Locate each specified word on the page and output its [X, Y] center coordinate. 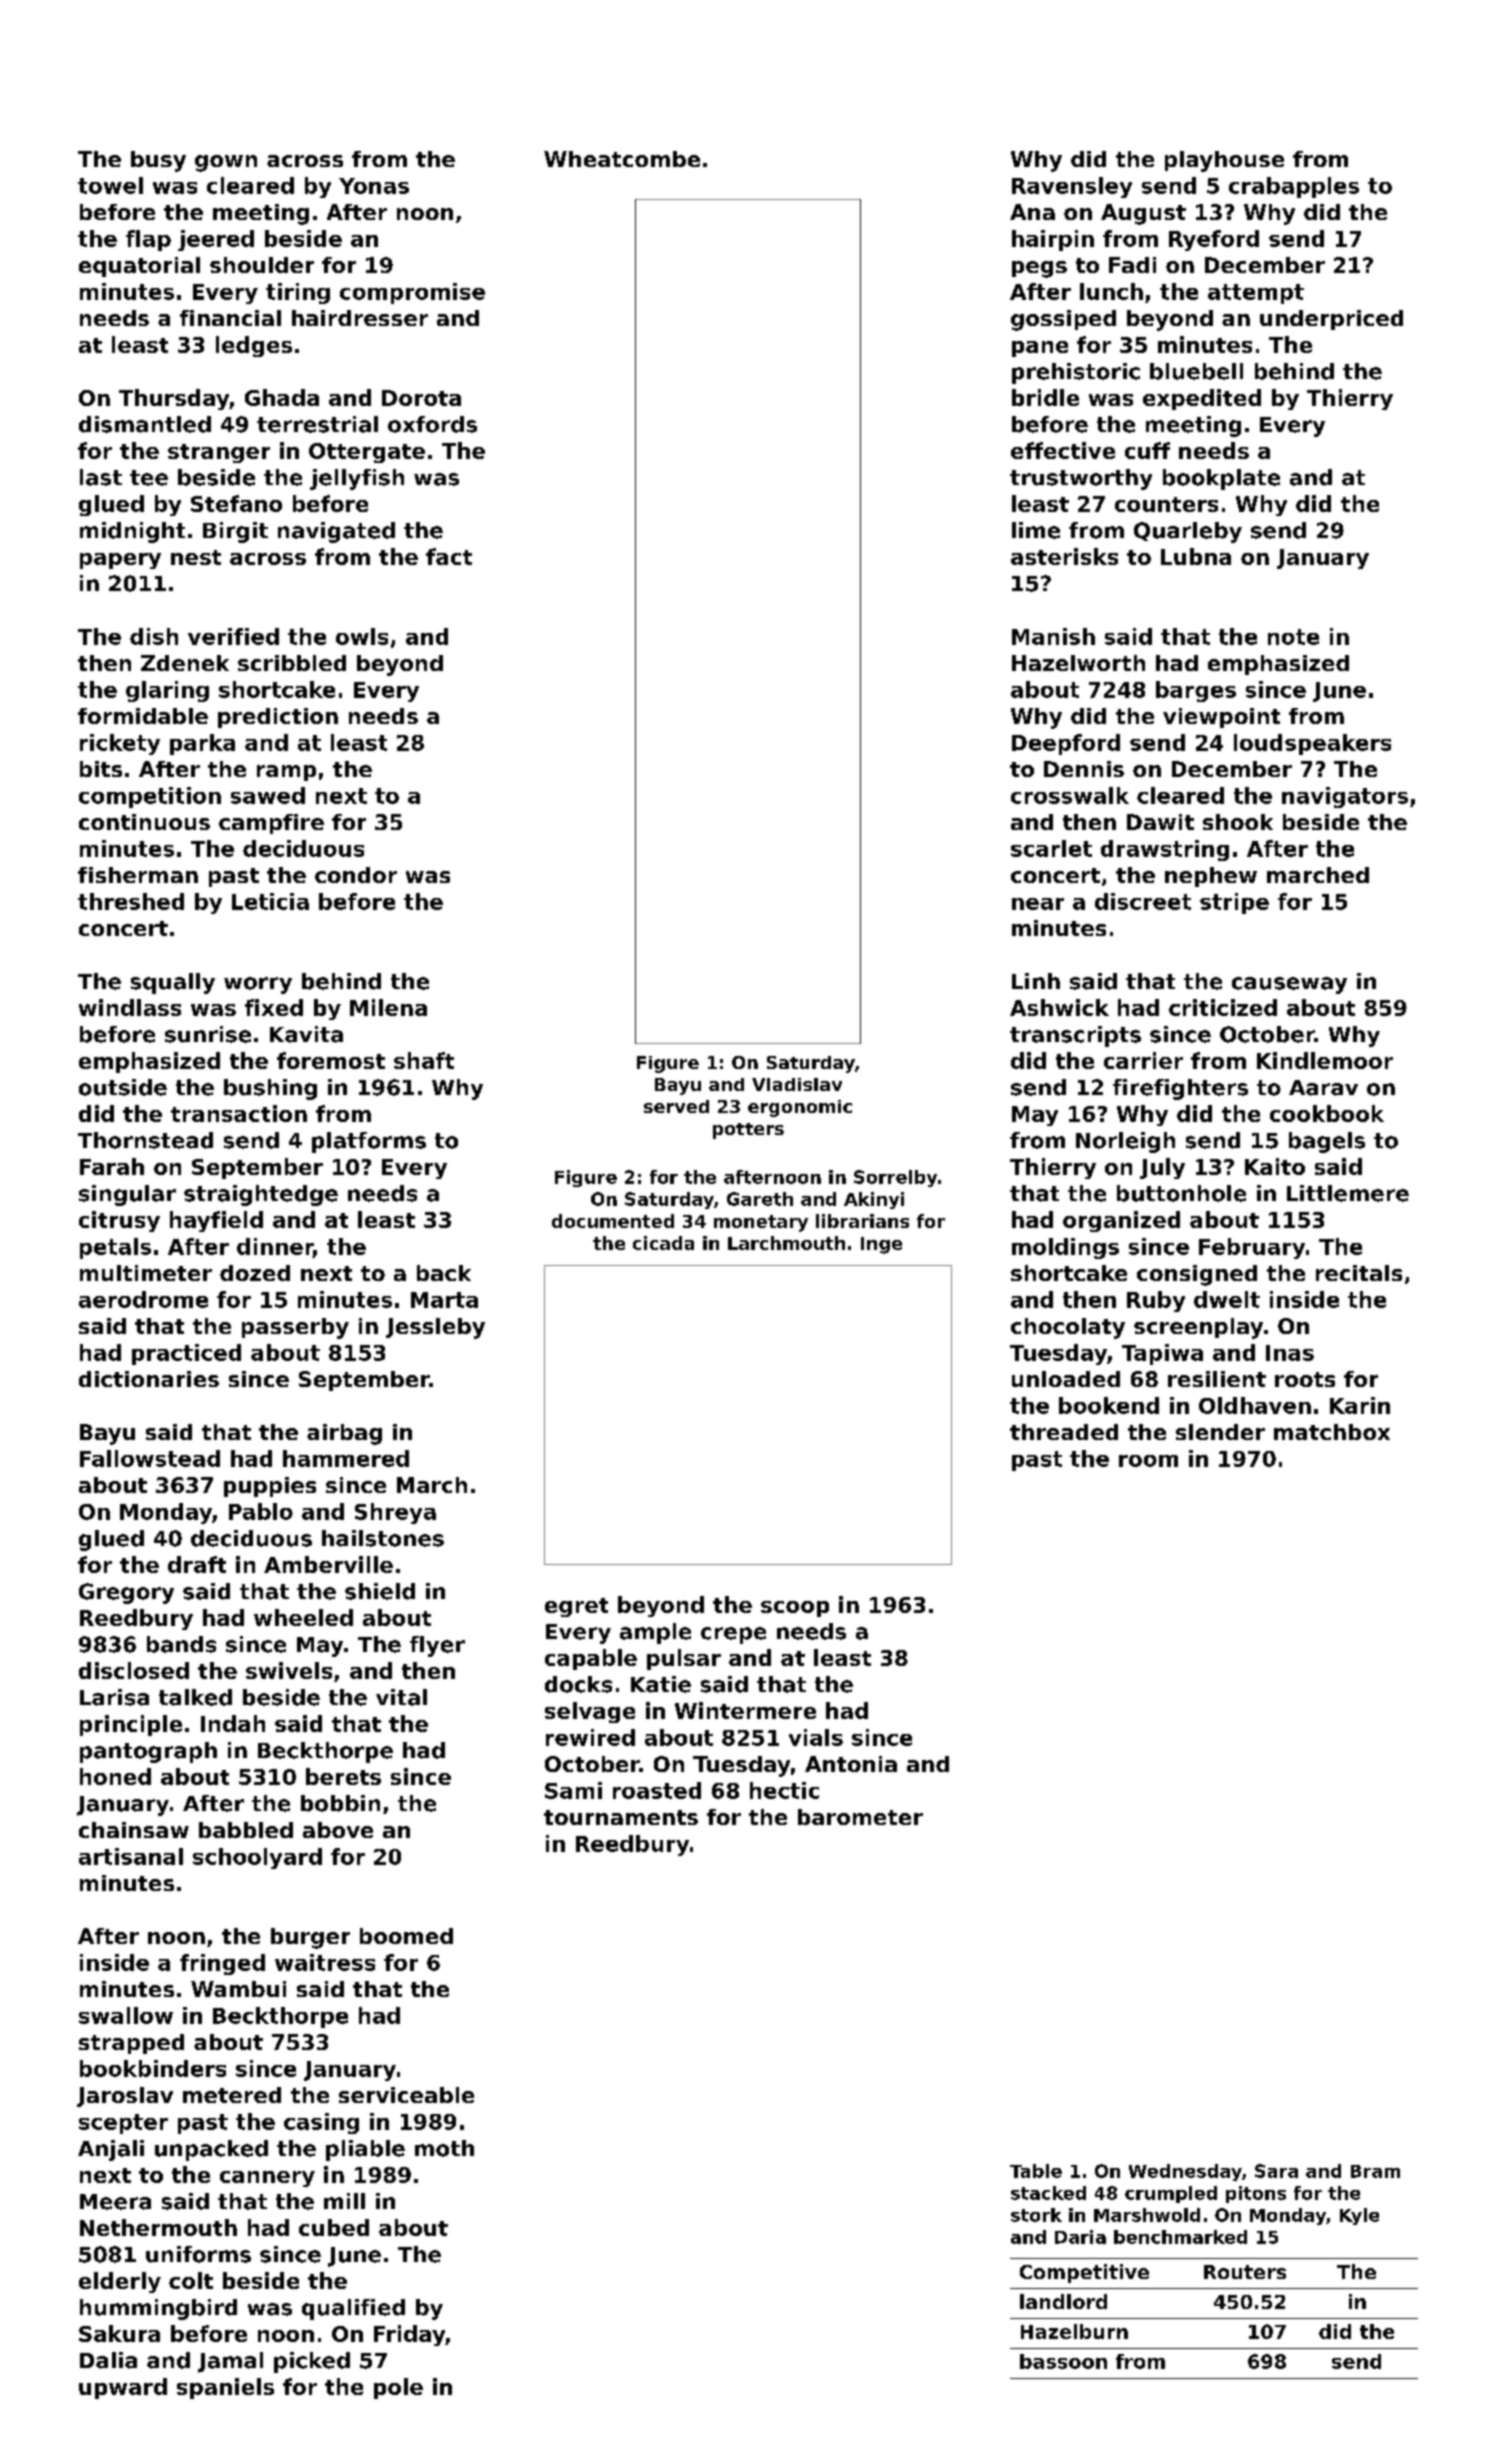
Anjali [111, 2150]
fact [449, 556]
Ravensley [1072, 187]
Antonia [851, 1764]
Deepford [1066, 744]
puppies [270, 1487]
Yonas [374, 186]
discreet [1143, 901]
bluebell [1196, 371]
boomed [406, 1936]
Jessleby [435, 1328]
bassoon [1063, 2361]
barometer [860, 1817]
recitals [1359, 1273]
